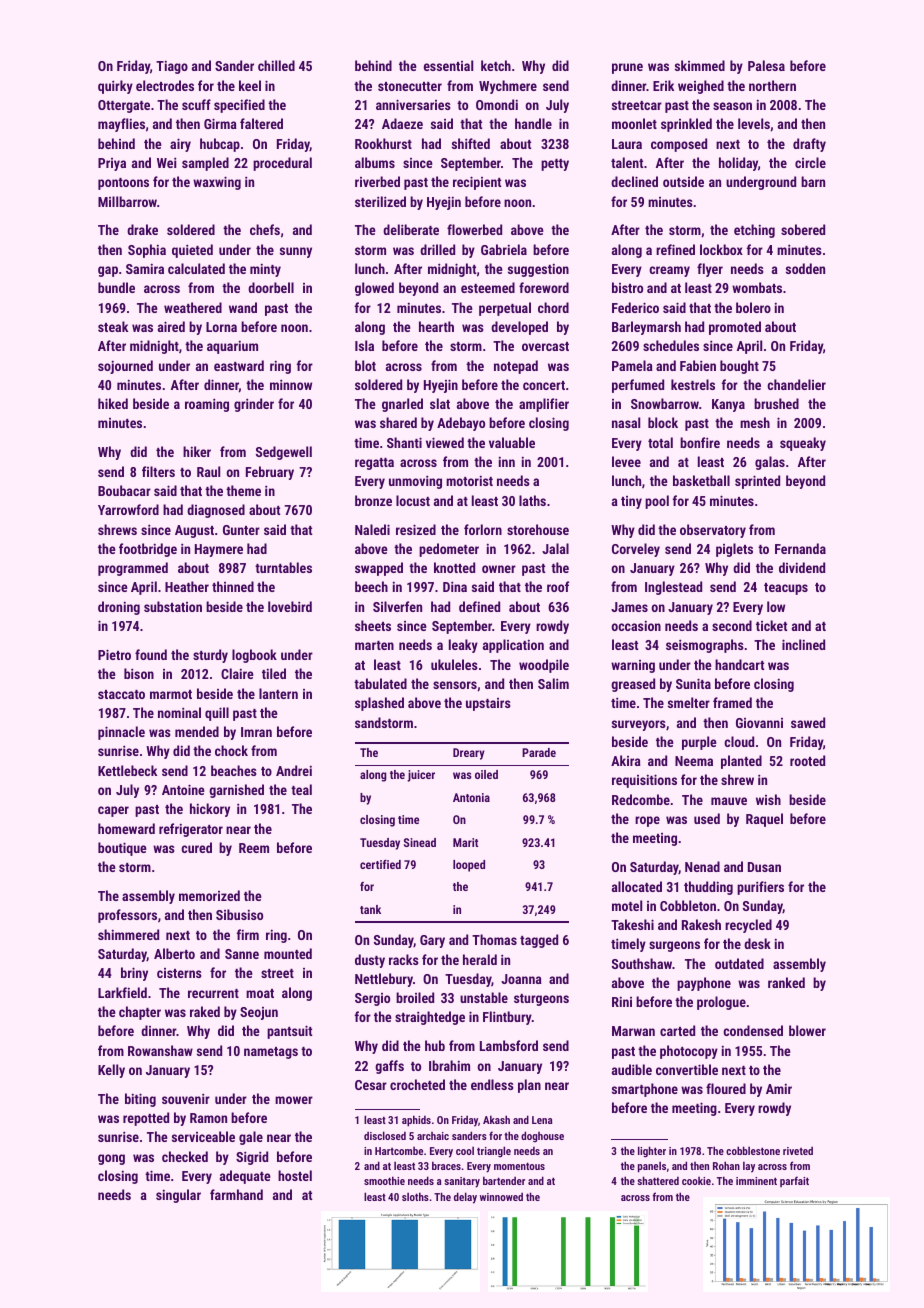  What do you see at coordinates (809, 145) in the document?
I see `drafty` at bounding box center [809, 145].
